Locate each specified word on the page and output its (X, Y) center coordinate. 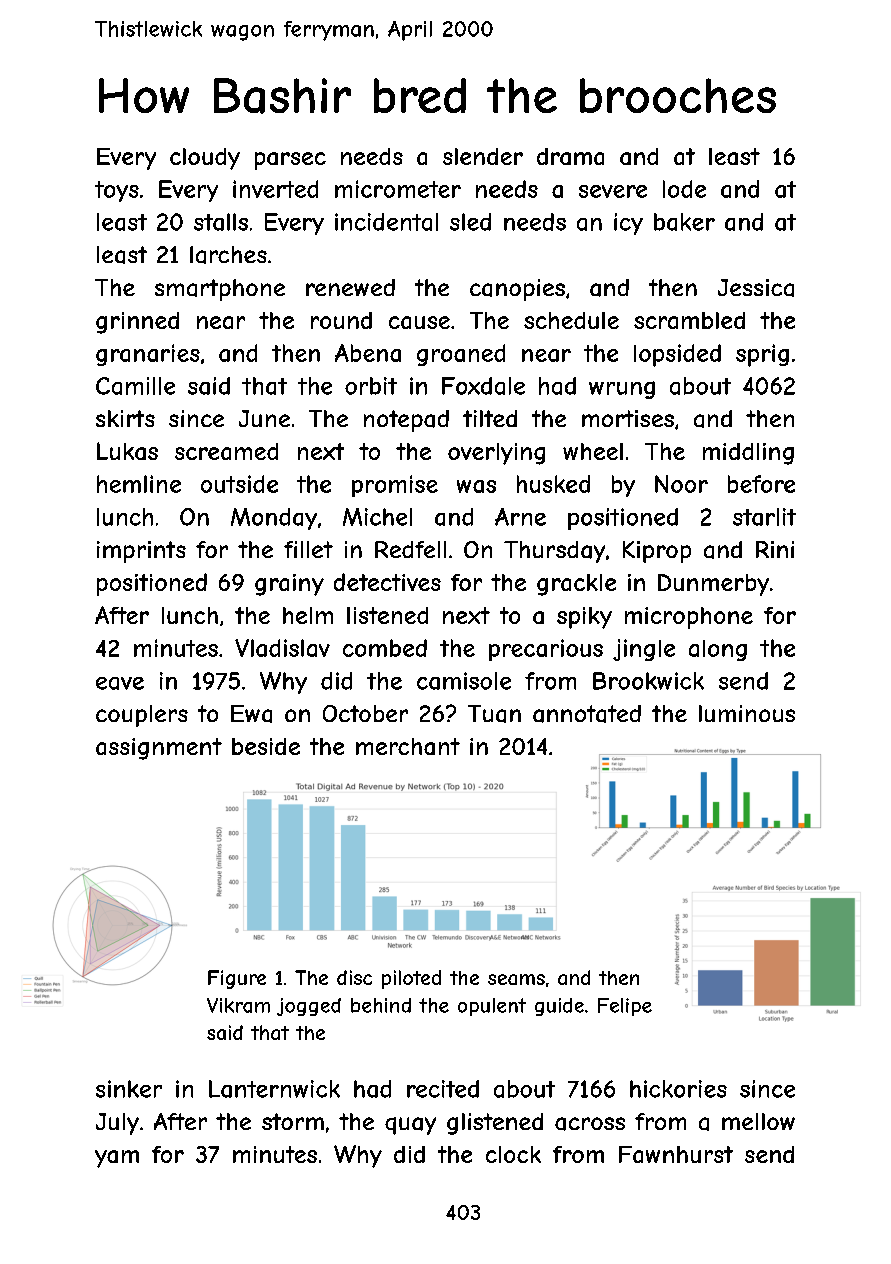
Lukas (127, 451)
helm (308, 615)
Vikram (238, 1005)
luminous (747, 713)
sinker (129, 1089)
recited (443, 1089)
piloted (411, 979)
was (476, 486)
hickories (678, 1089)
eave (120, 683)
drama (570, 156)
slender (483, 156)
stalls (221, 222)
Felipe (625, 1007)
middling (748, 454)
